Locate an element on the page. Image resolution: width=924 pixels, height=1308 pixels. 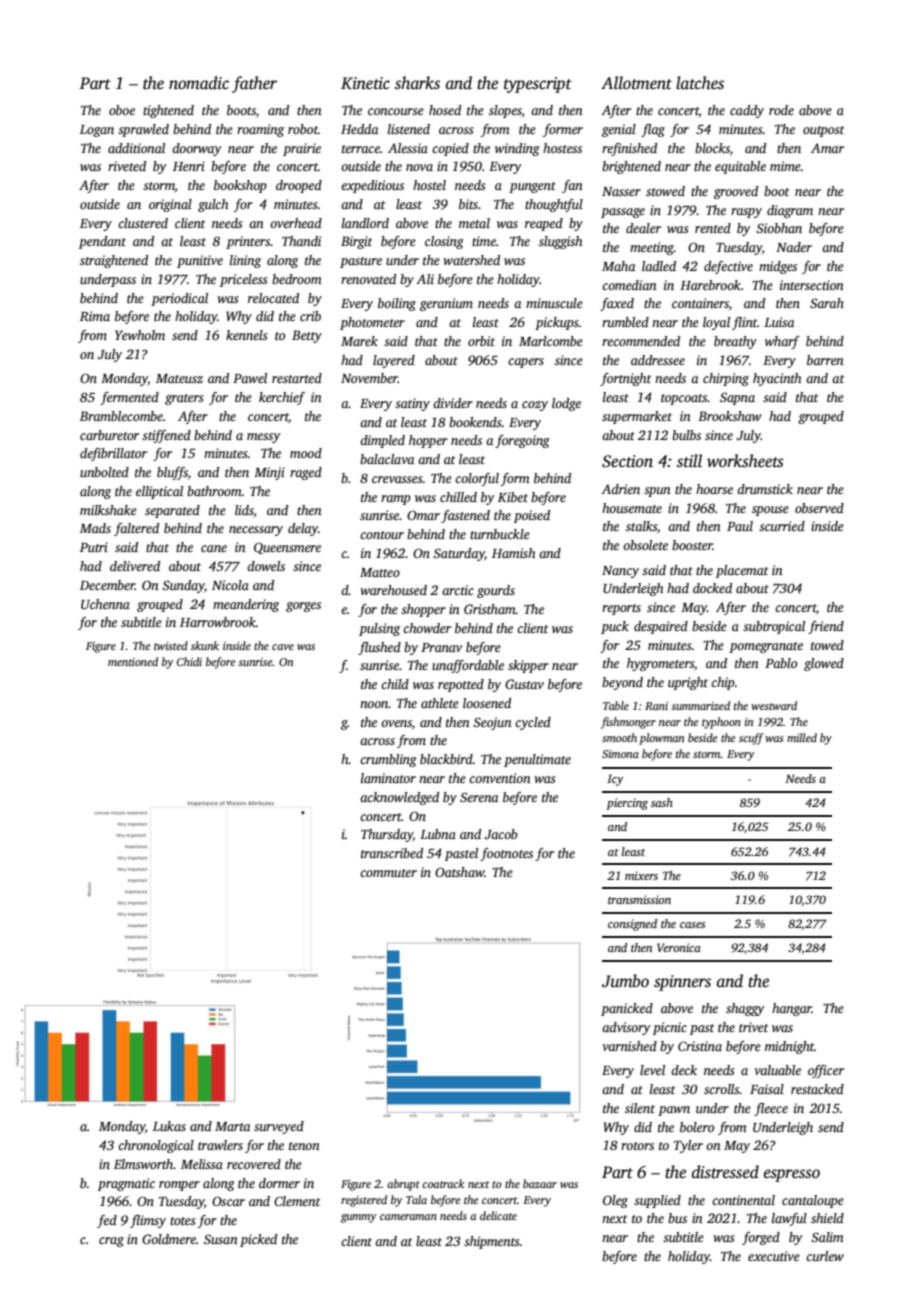
Nancy is located at coordinates (620, 572).
